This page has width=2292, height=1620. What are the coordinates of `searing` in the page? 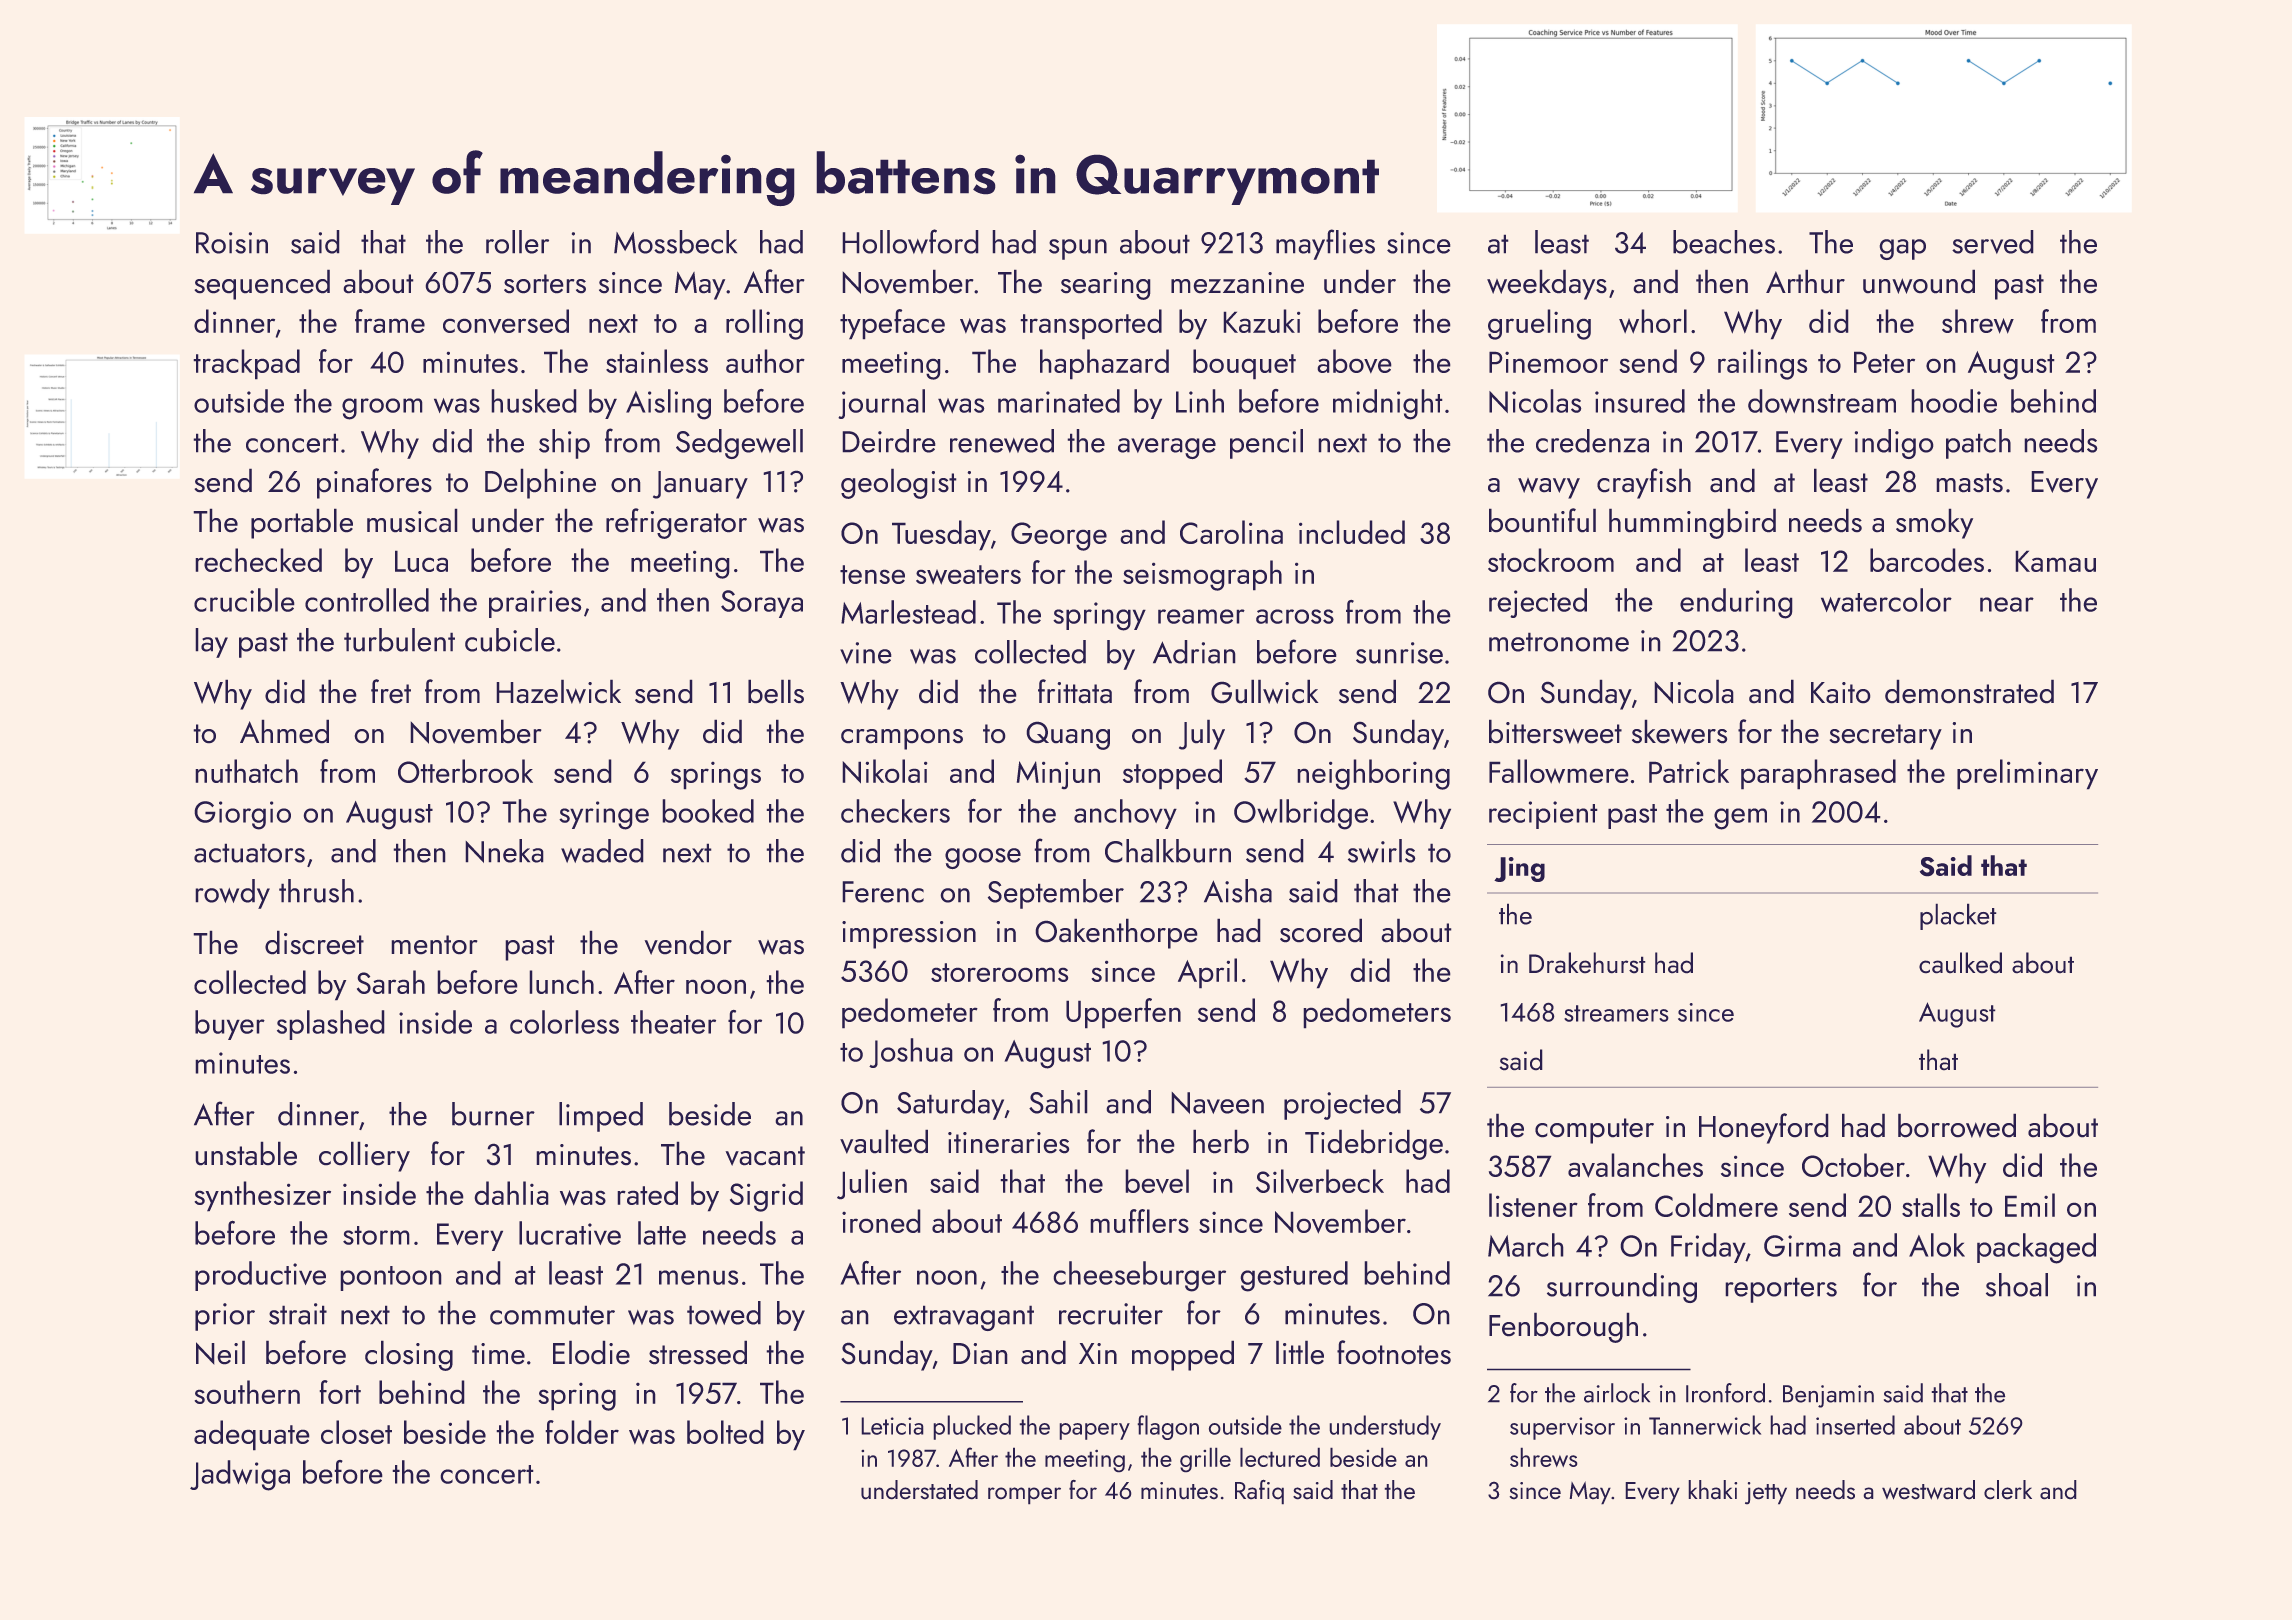 It's located at (1105, 286).
